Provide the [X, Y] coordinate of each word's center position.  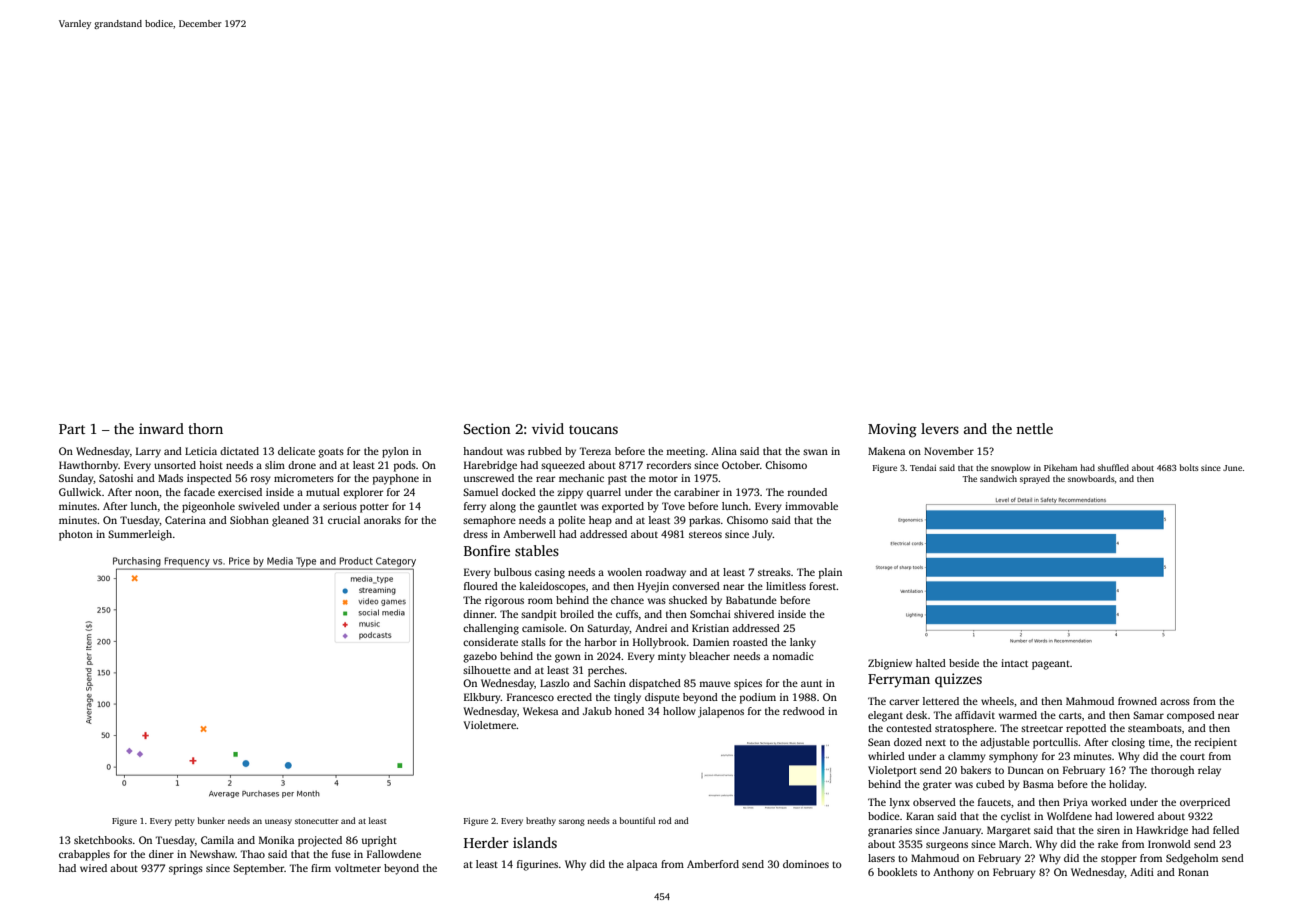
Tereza [595, 451]
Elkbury [482, 698]
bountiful [637, 820]
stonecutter [317, 821]
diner [161, 854]
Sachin [610, 683]
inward [161, 428]
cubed [990, 784]
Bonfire [487, 550]
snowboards [1091, 478]
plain [830, 573]
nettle [1034, 428]
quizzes [958, 680]
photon [76, 535]
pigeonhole [208, 507]
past [617, 480]
